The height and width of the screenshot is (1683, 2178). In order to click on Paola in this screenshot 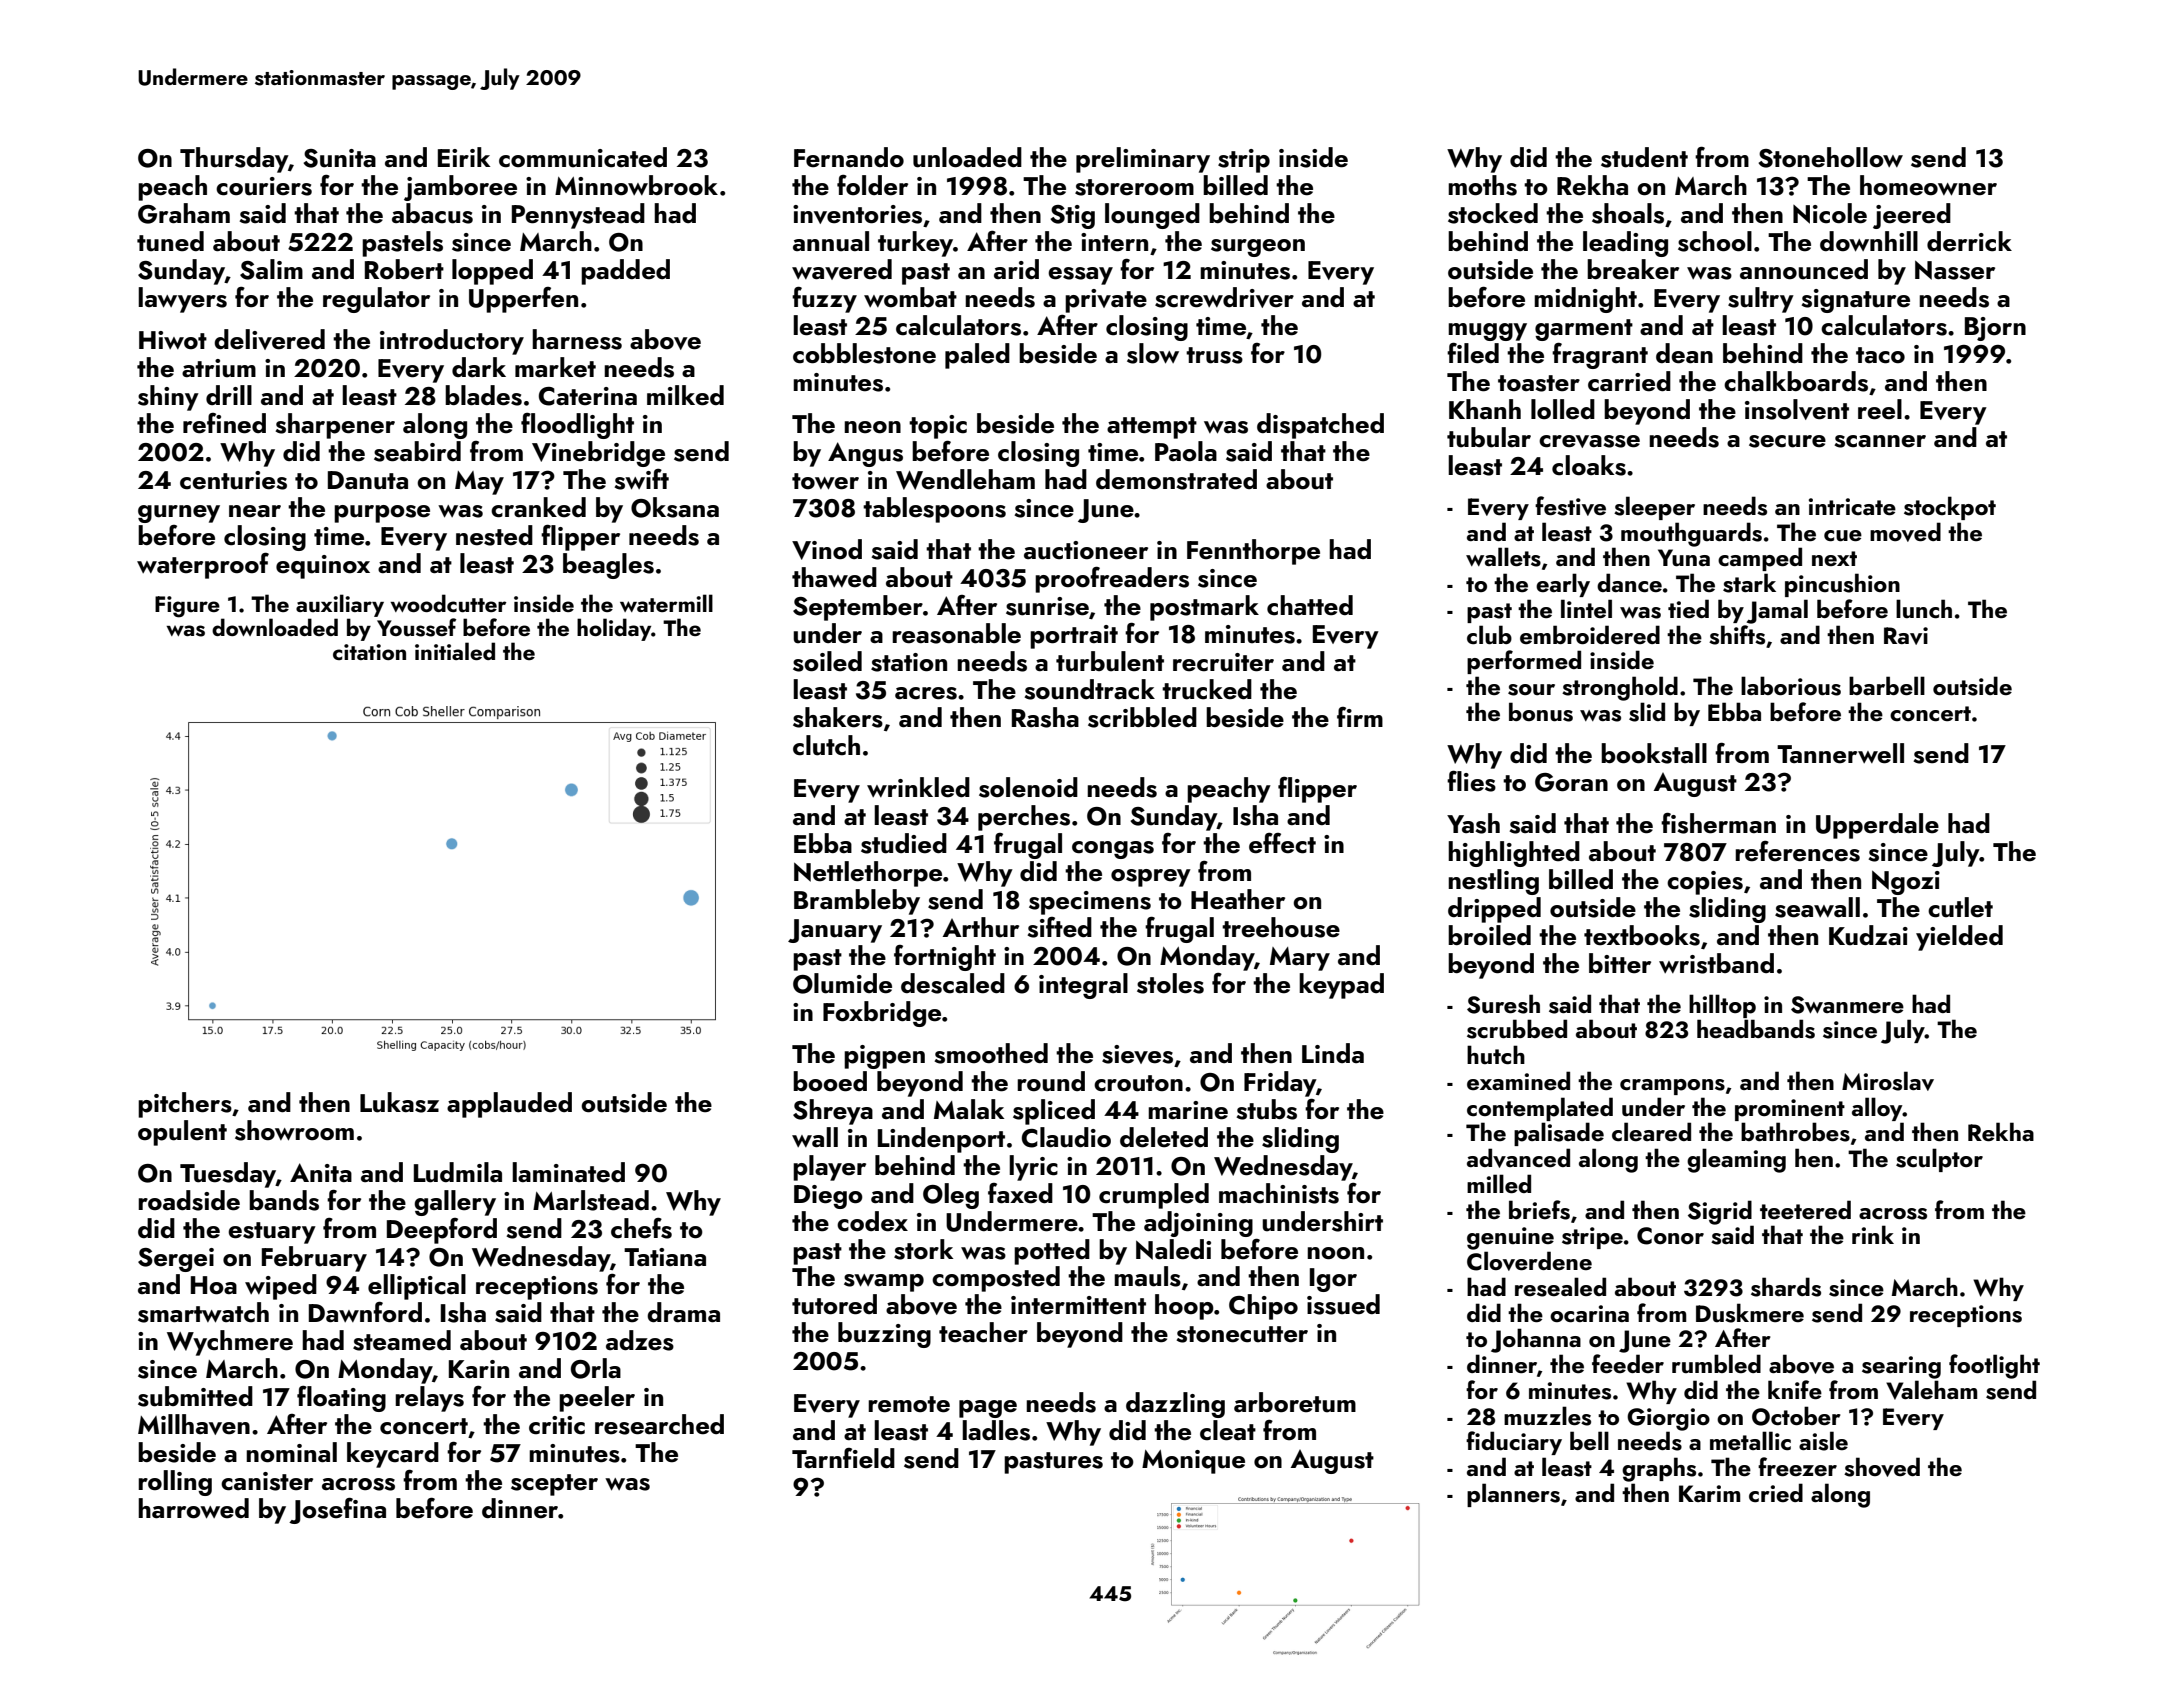, I will do `click(1186, 451)`.
